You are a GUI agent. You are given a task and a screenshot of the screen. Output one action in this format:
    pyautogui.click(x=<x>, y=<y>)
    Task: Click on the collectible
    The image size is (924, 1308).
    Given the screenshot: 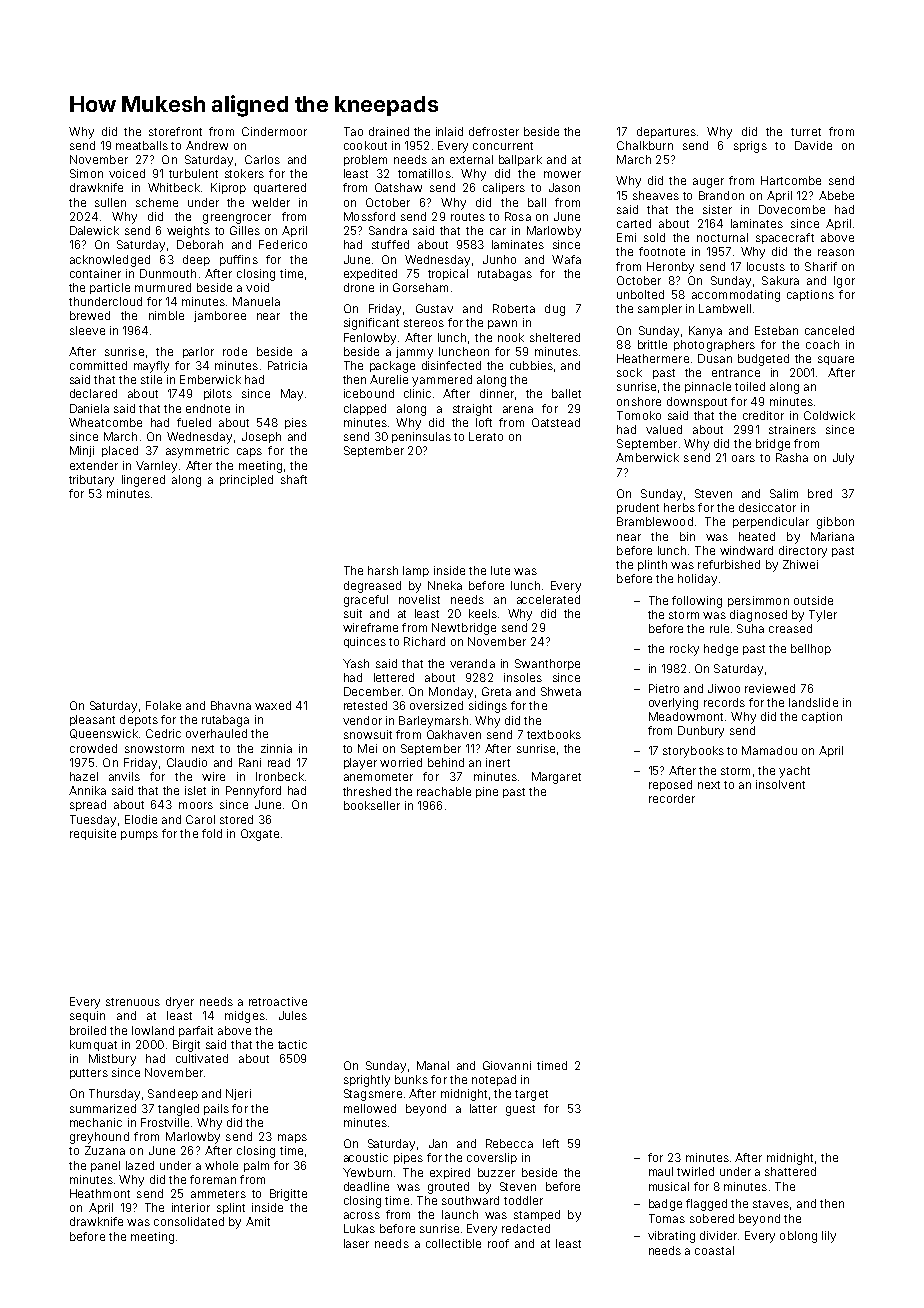 What is the action you would take?
    pyautogui.click(x=453, y=1243)
